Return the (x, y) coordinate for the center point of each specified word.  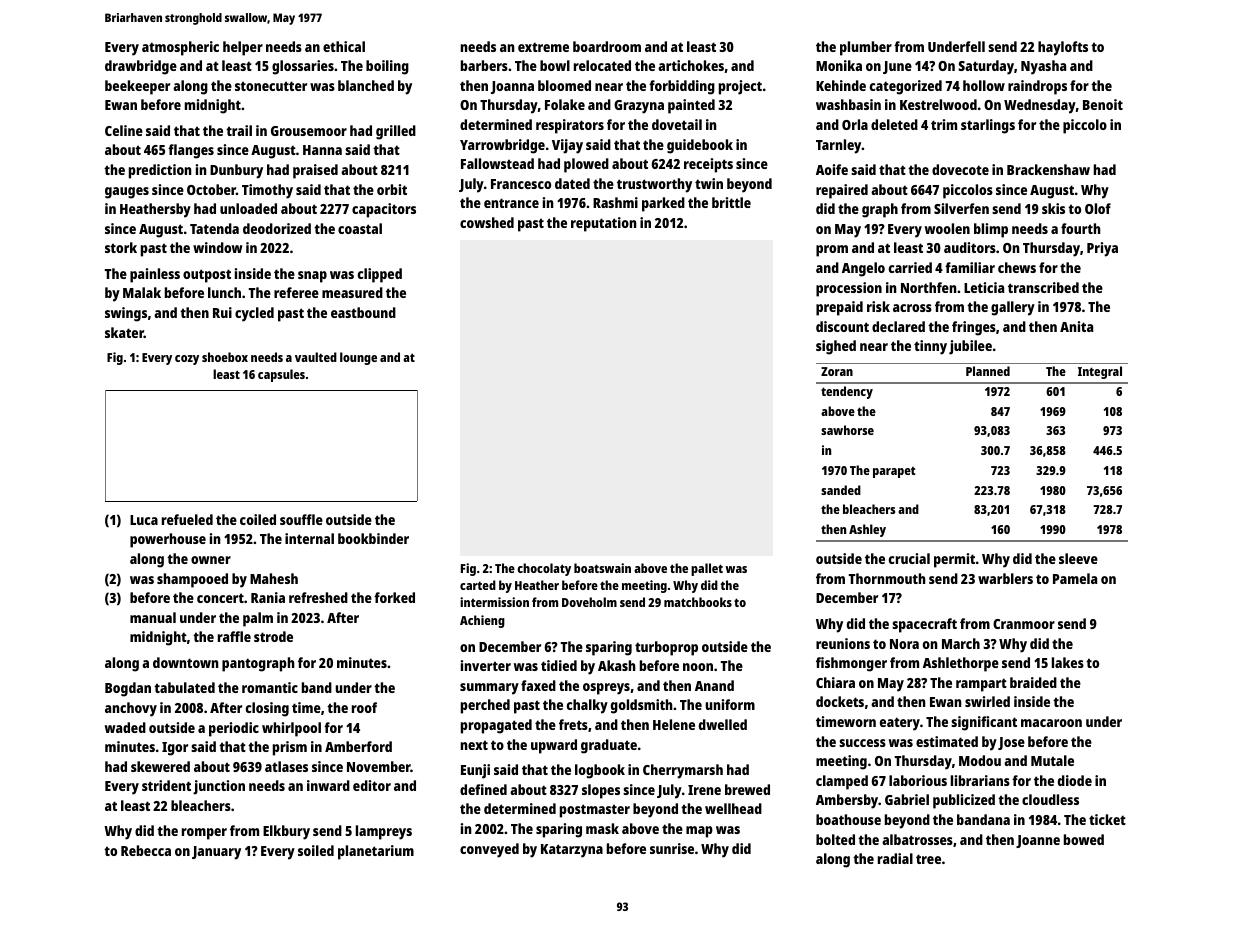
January (216, 853)
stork (121, 247)
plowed (586, 165)
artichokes (691, 65)
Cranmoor (1024, 624)
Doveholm (589, 602)
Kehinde (841, 85)
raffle (234, 636)
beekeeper (137, 87)
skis (1053, 208)
